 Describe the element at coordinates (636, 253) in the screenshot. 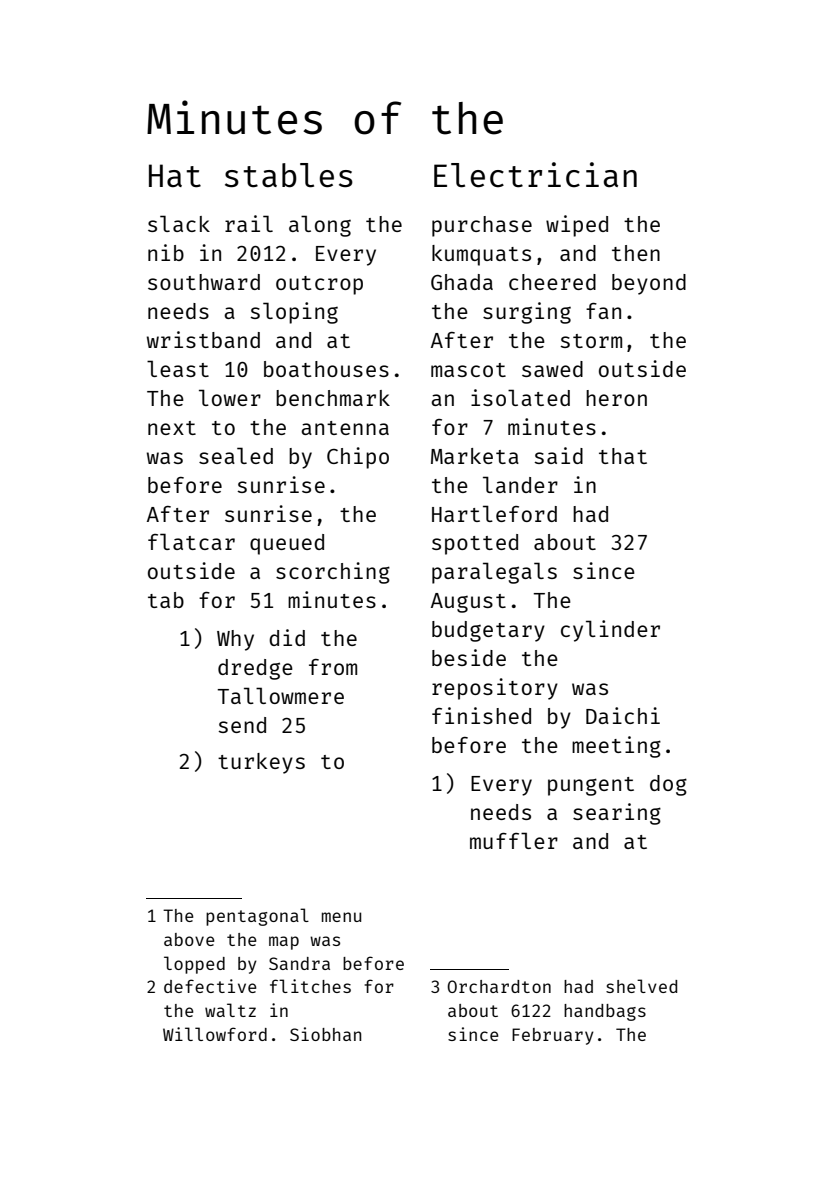

I see `then` at that location.
